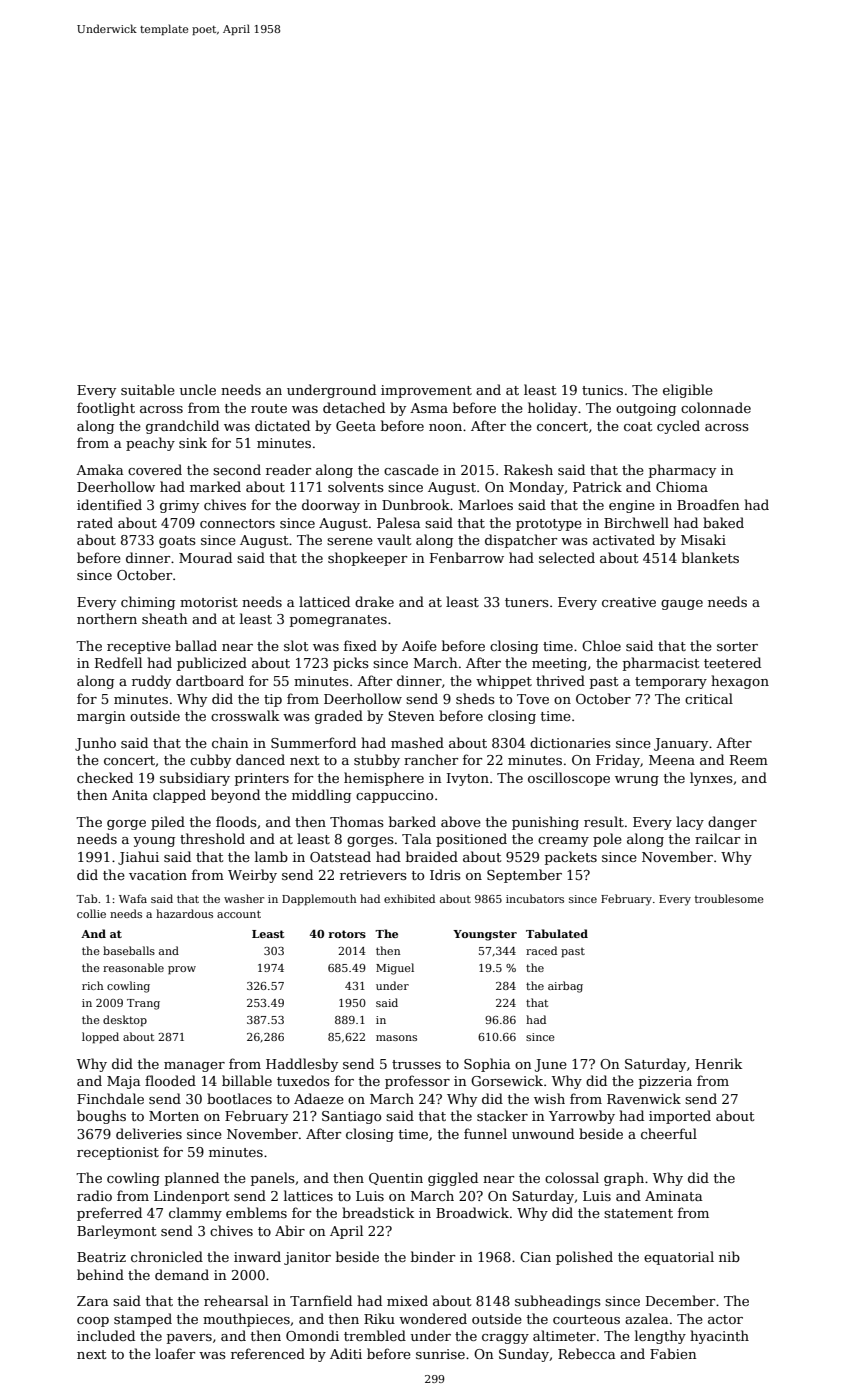 The image size is (849, 1400). I want to click on included, so click(106, 1335).
